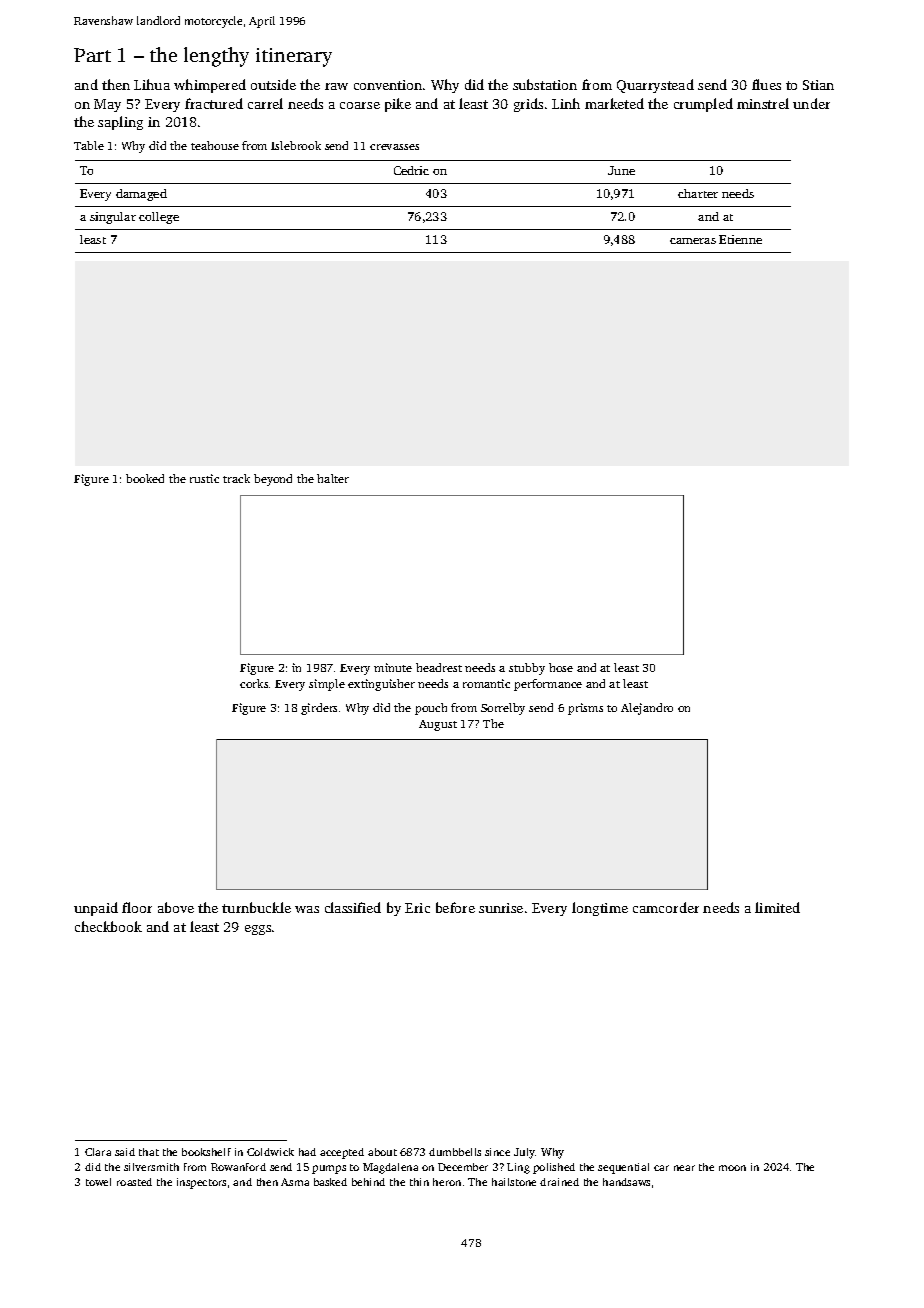 The width and height of the image is (924, 1308). What do you see at coordinates (777, 907) in the image?
I see `limited` at bounding box center [777, 907].
